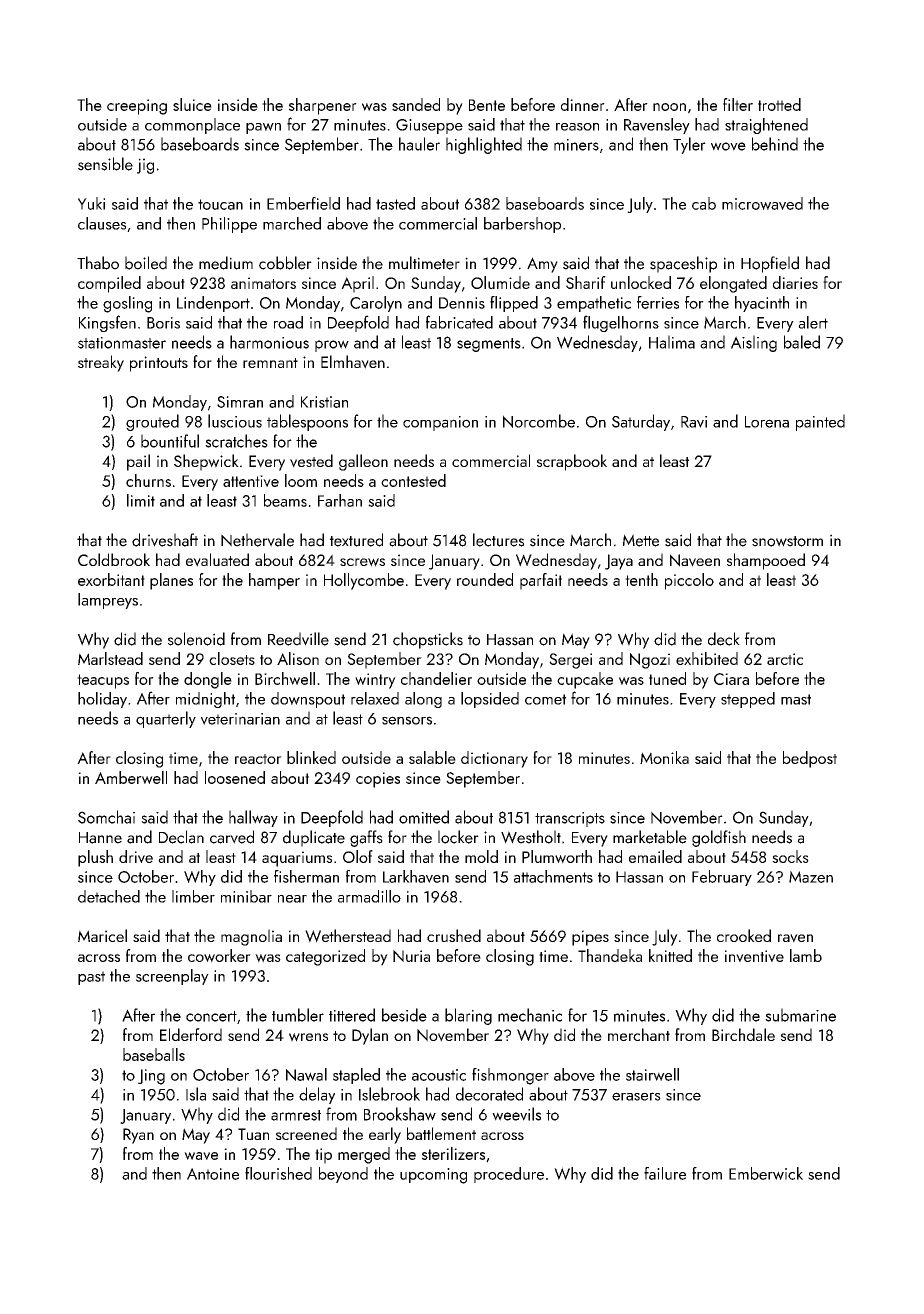 The image size is (924, 1314). What do you see at coordinates (650, 661) in the document?
I see `Ngozi` at bounding box center [650, 661].
